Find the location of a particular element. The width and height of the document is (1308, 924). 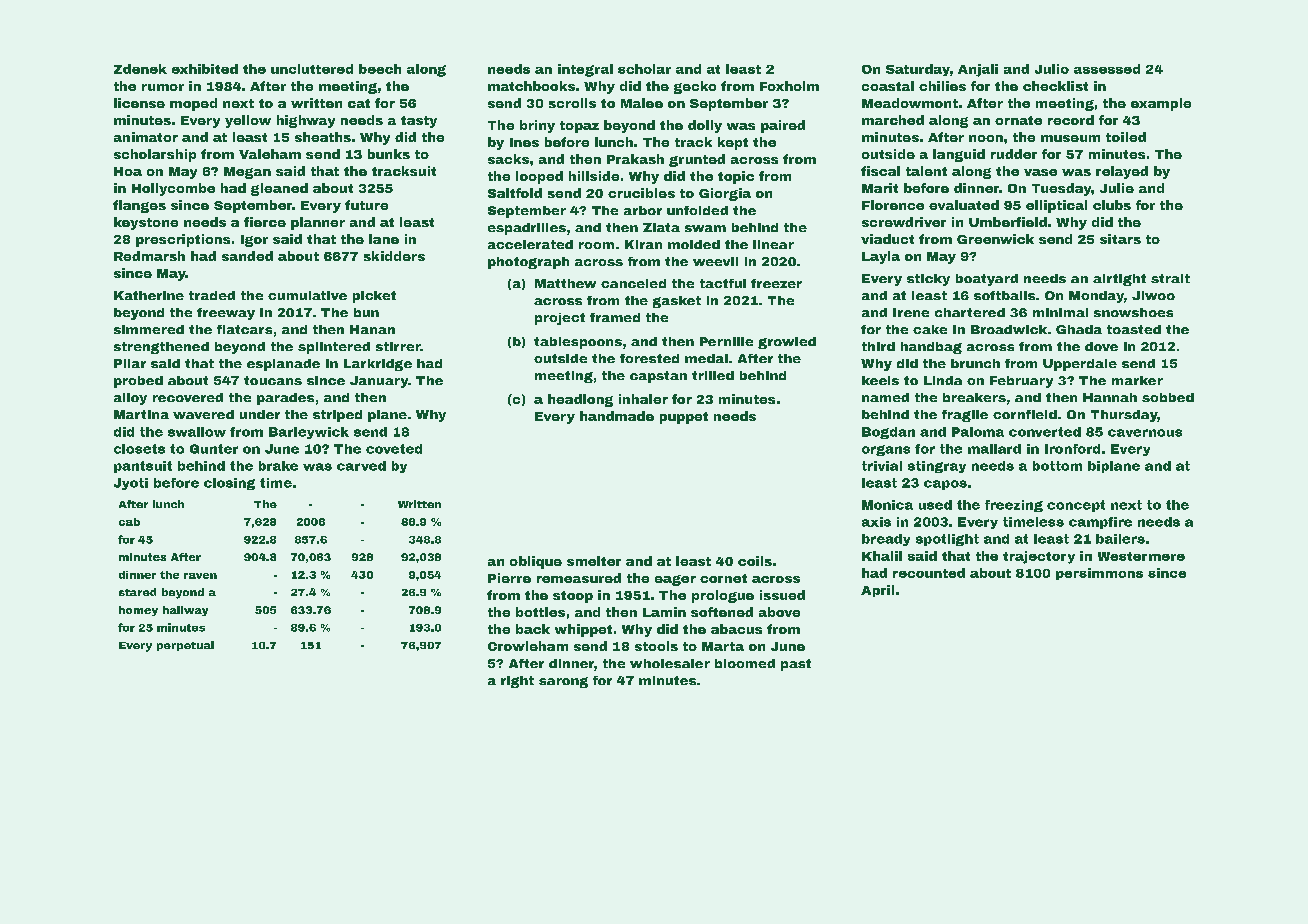

recovered is located at coordinates (188, 397).
